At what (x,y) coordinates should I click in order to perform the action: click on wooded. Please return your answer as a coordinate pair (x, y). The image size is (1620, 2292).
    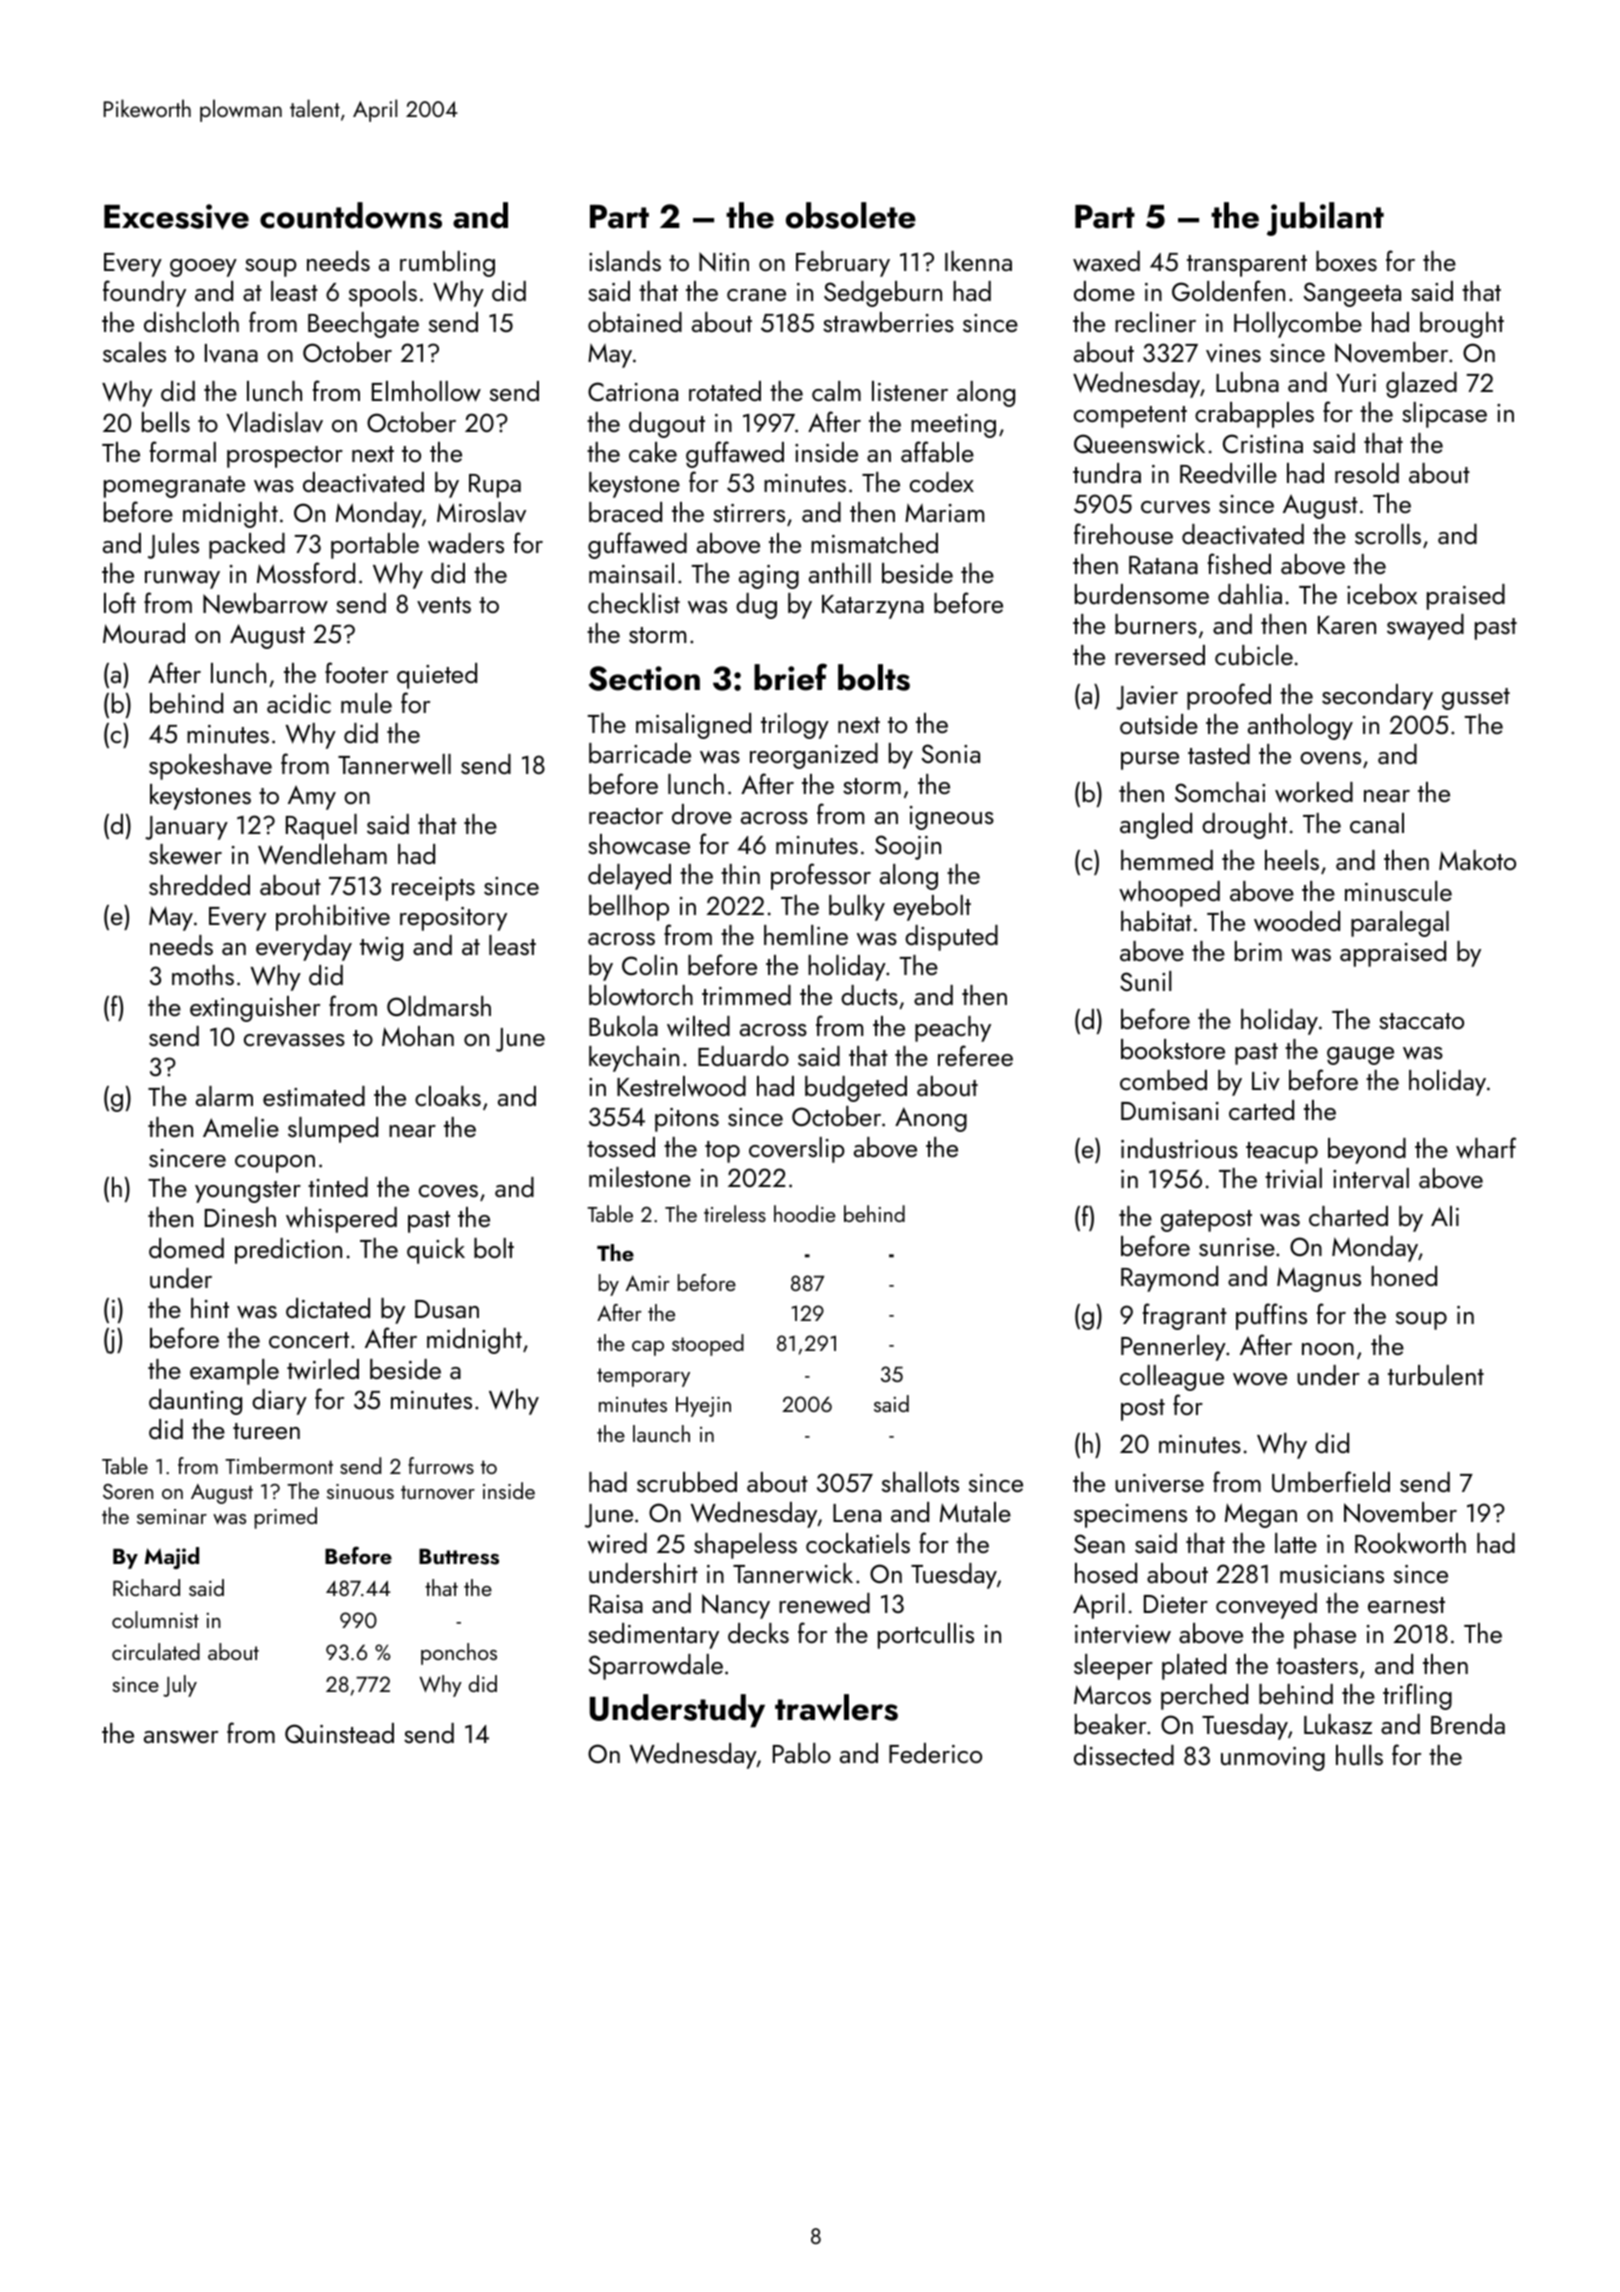
    Looking at the image, I should click on (1297, 921).
